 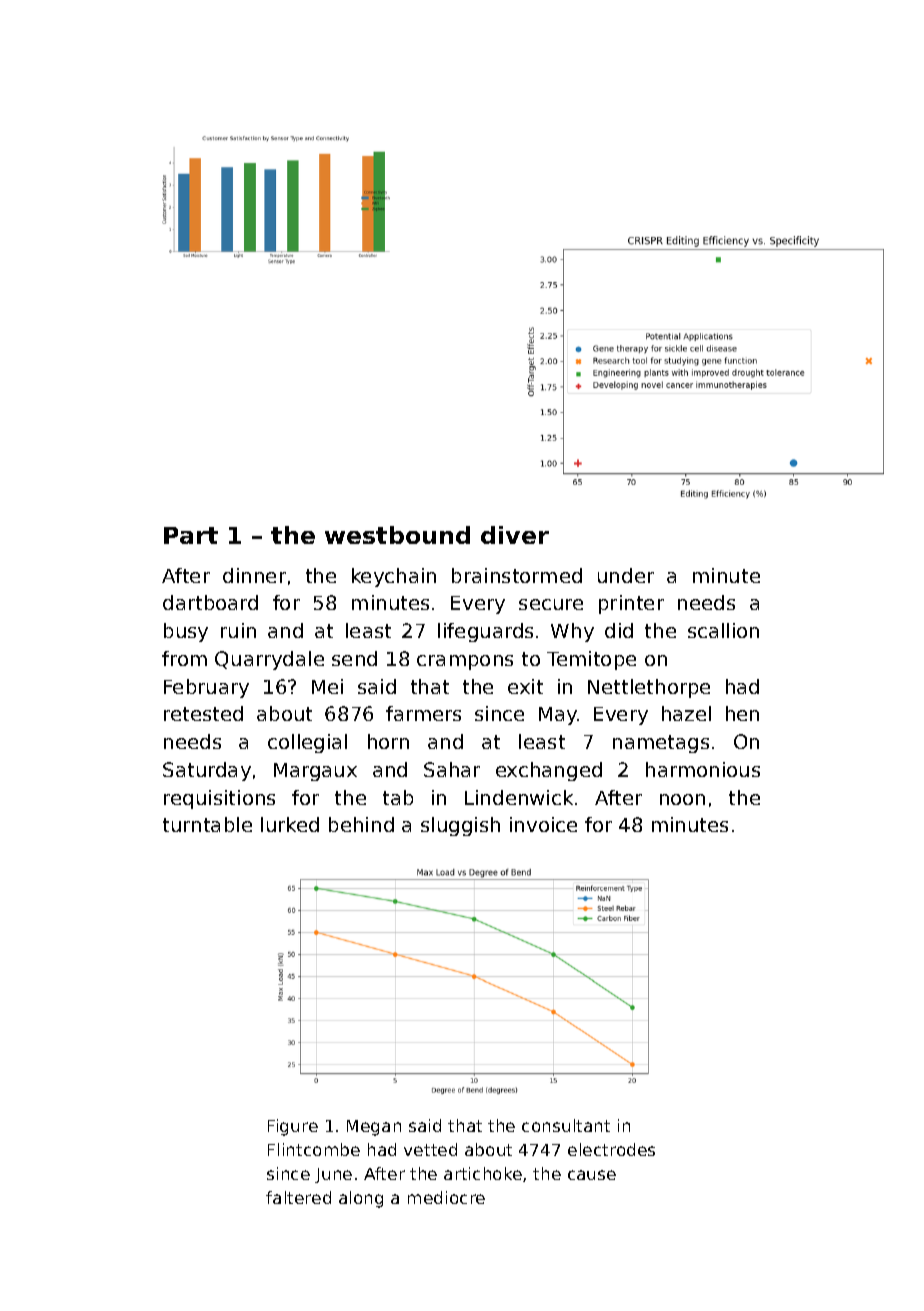 I want to click on Sahar, so click(x=452, y=769).
